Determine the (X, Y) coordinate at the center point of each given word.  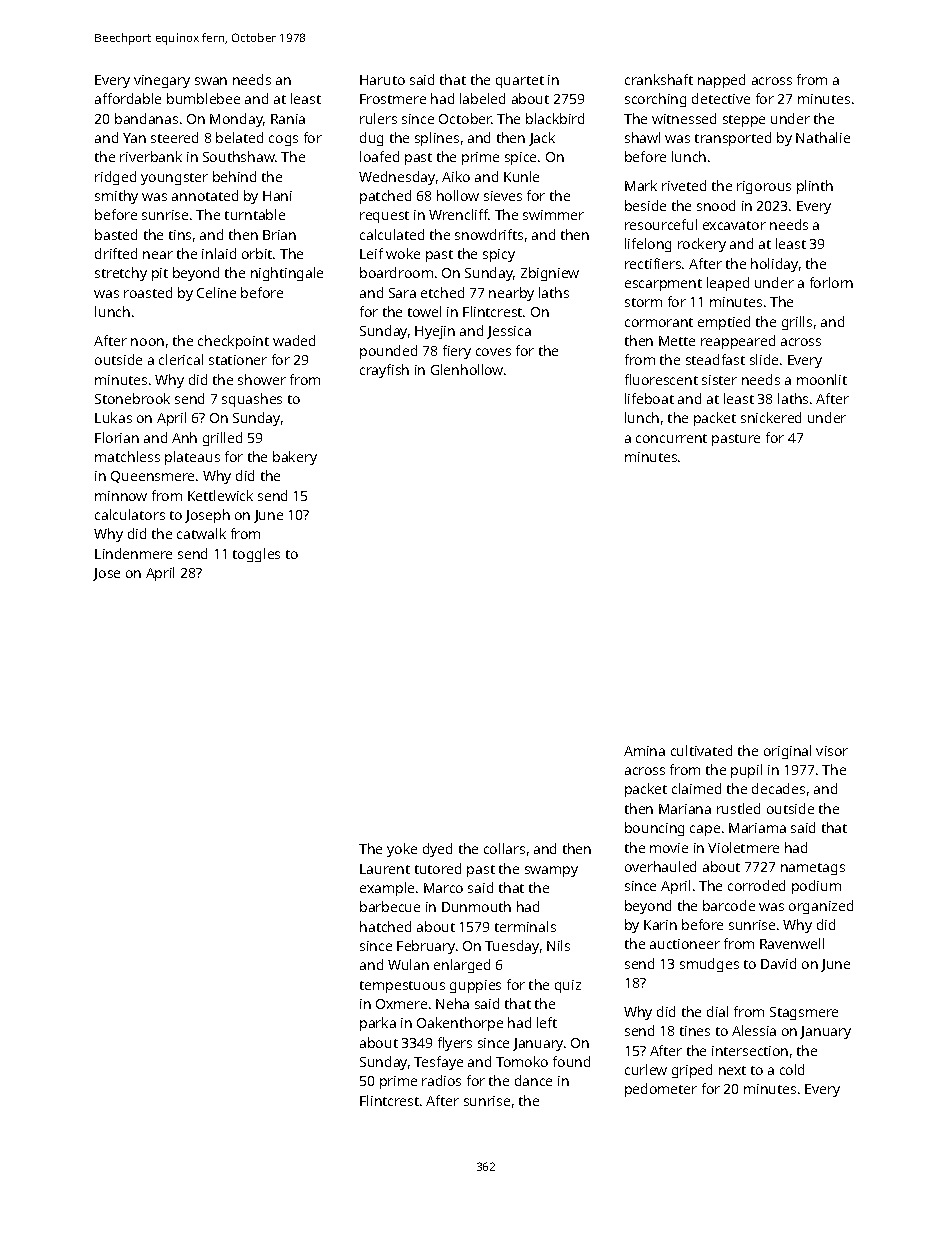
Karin (660, 925)
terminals (525, 926)
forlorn (831, 282)
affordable (128, 98)
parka (378, 1024)
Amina (644, 751)
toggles (256, 555)
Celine (216, 292)
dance (533, 1080)
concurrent (671, 438)
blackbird (555, 118)
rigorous (764, 187)
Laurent (385, 869)
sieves (503, 196)
